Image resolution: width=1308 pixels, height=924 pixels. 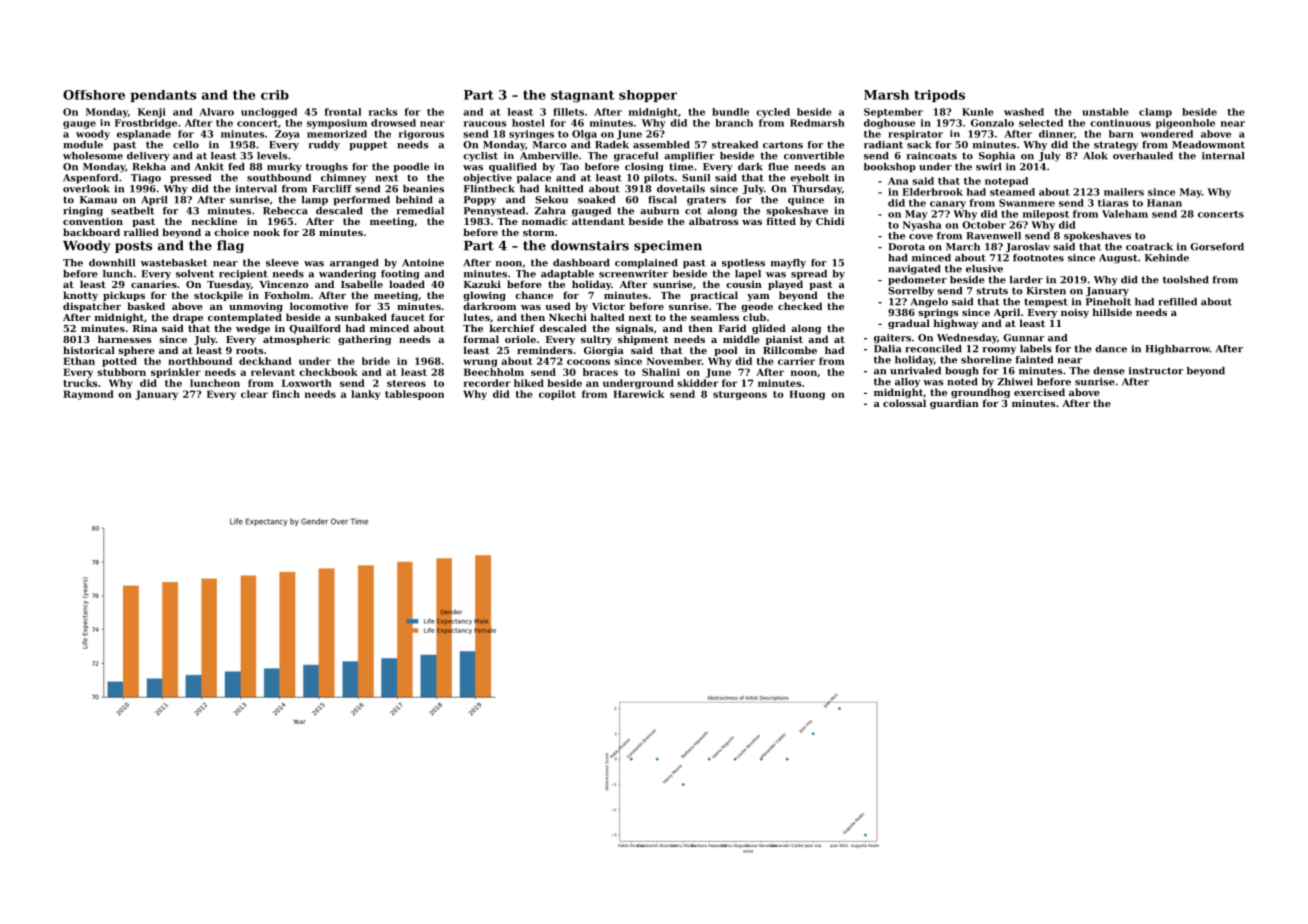 What do you see at coordinates (1223, 156) in the screenshot?
I see `internal` at bounding box center [1223, 156].
